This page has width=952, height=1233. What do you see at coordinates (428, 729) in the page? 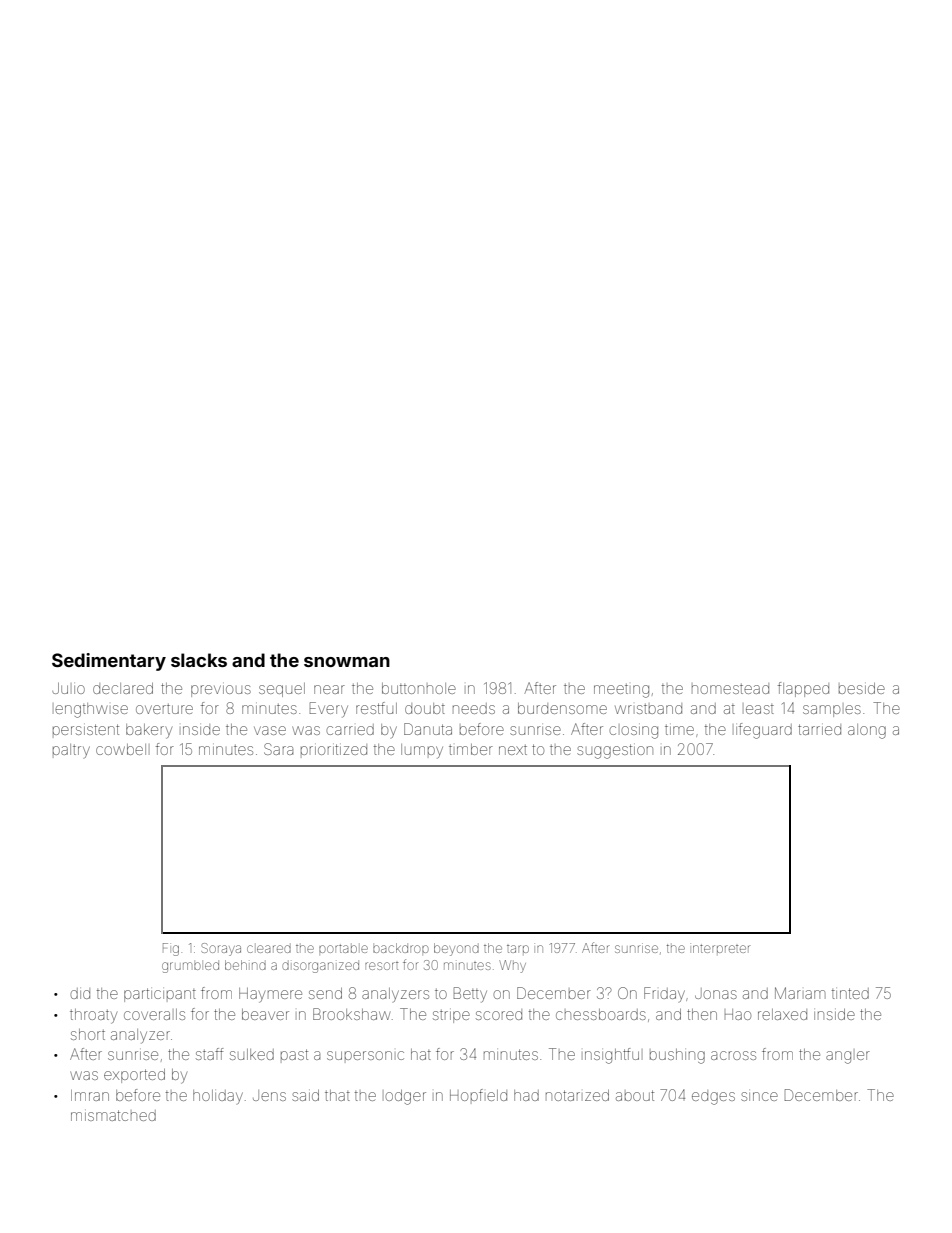
I see `Danuta` at bounding box center [428, 729].
